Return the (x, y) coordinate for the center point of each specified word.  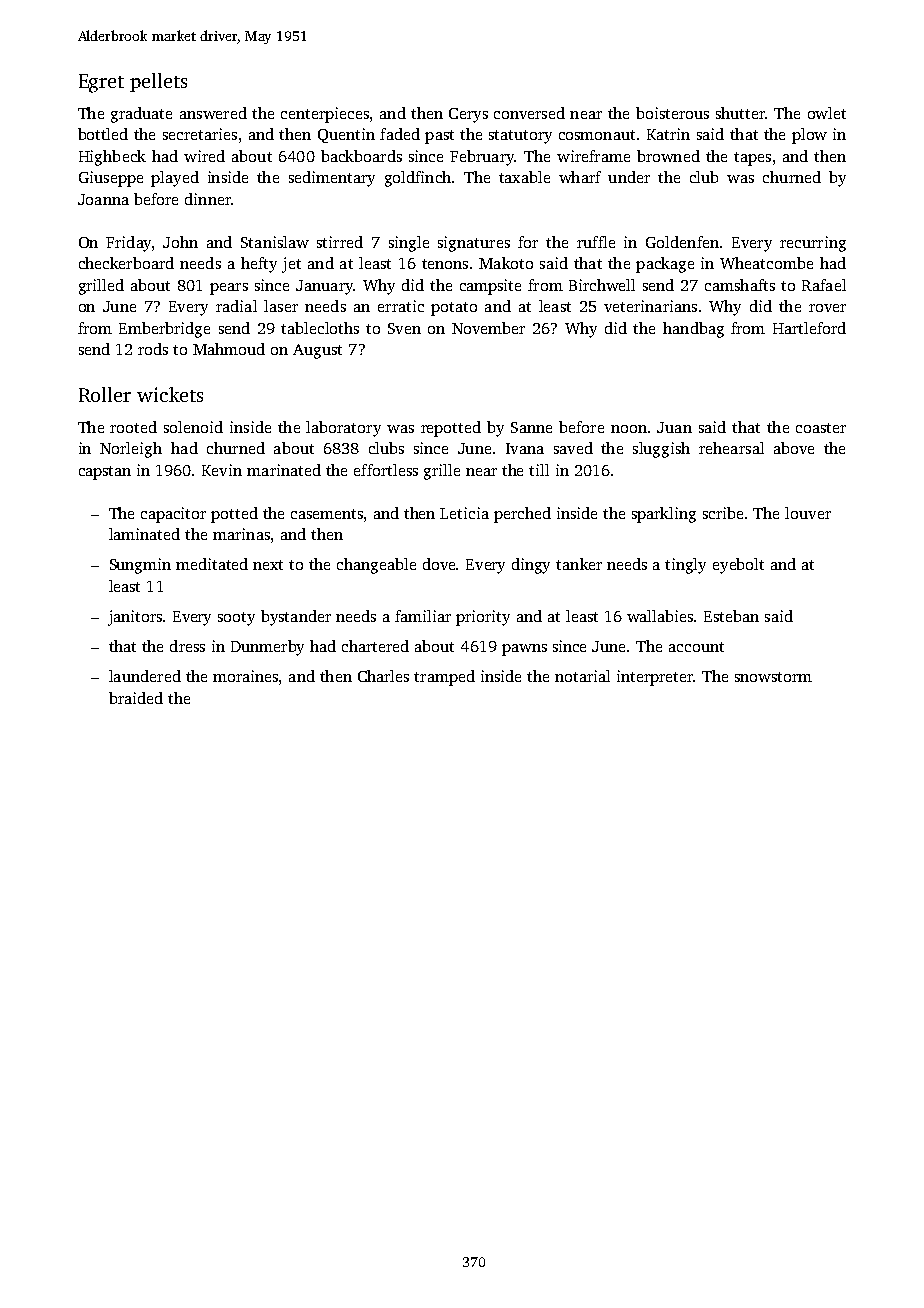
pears (229, 289)
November (488, 328)
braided (136, 698)
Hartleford (809, 328)
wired (204, 156)
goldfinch (418, 179)
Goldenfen (682, 242)
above (794, 448)
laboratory (343, 429)
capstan (105, 473)
